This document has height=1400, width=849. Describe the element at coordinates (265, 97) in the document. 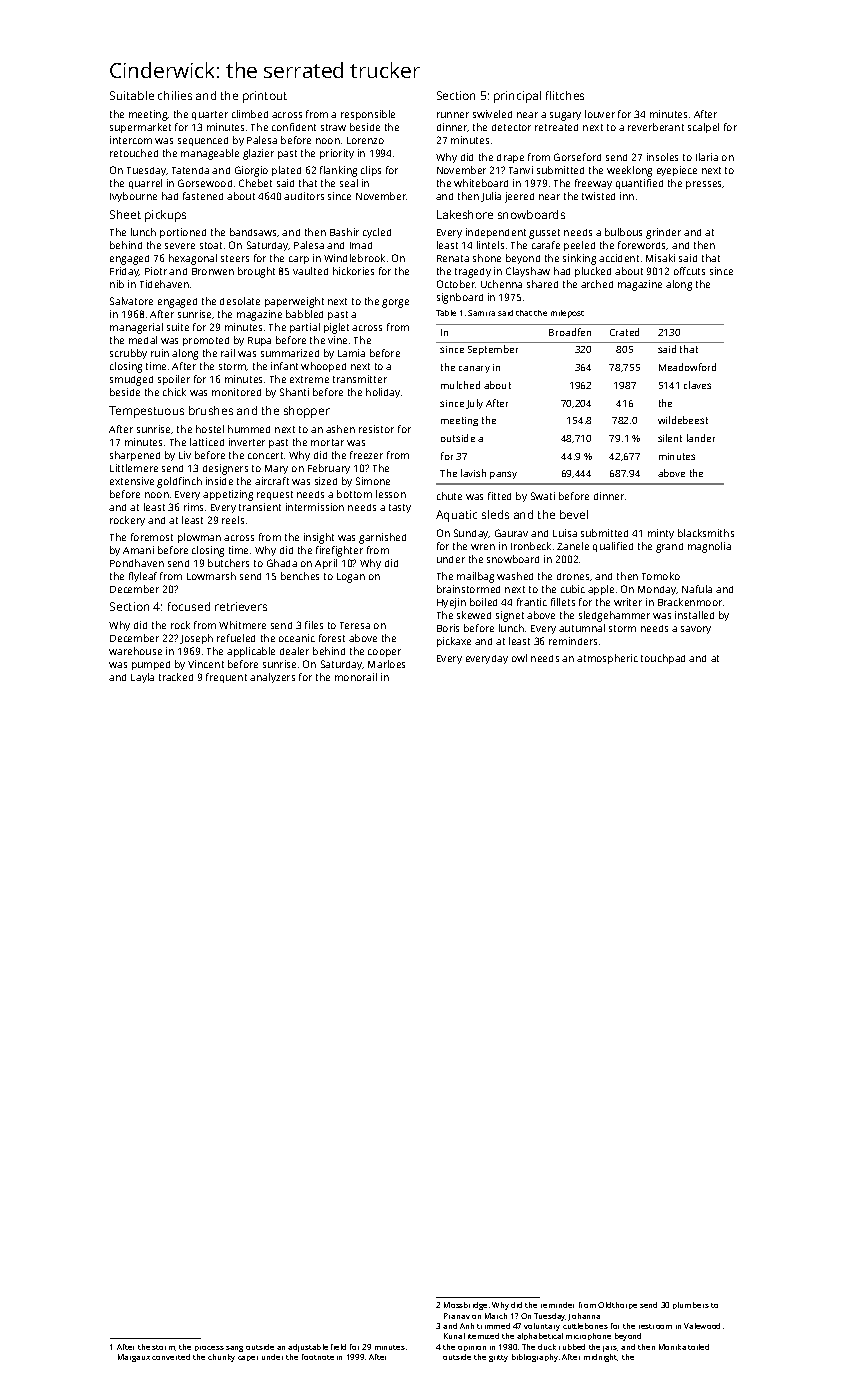

I see `printout` at that location.
